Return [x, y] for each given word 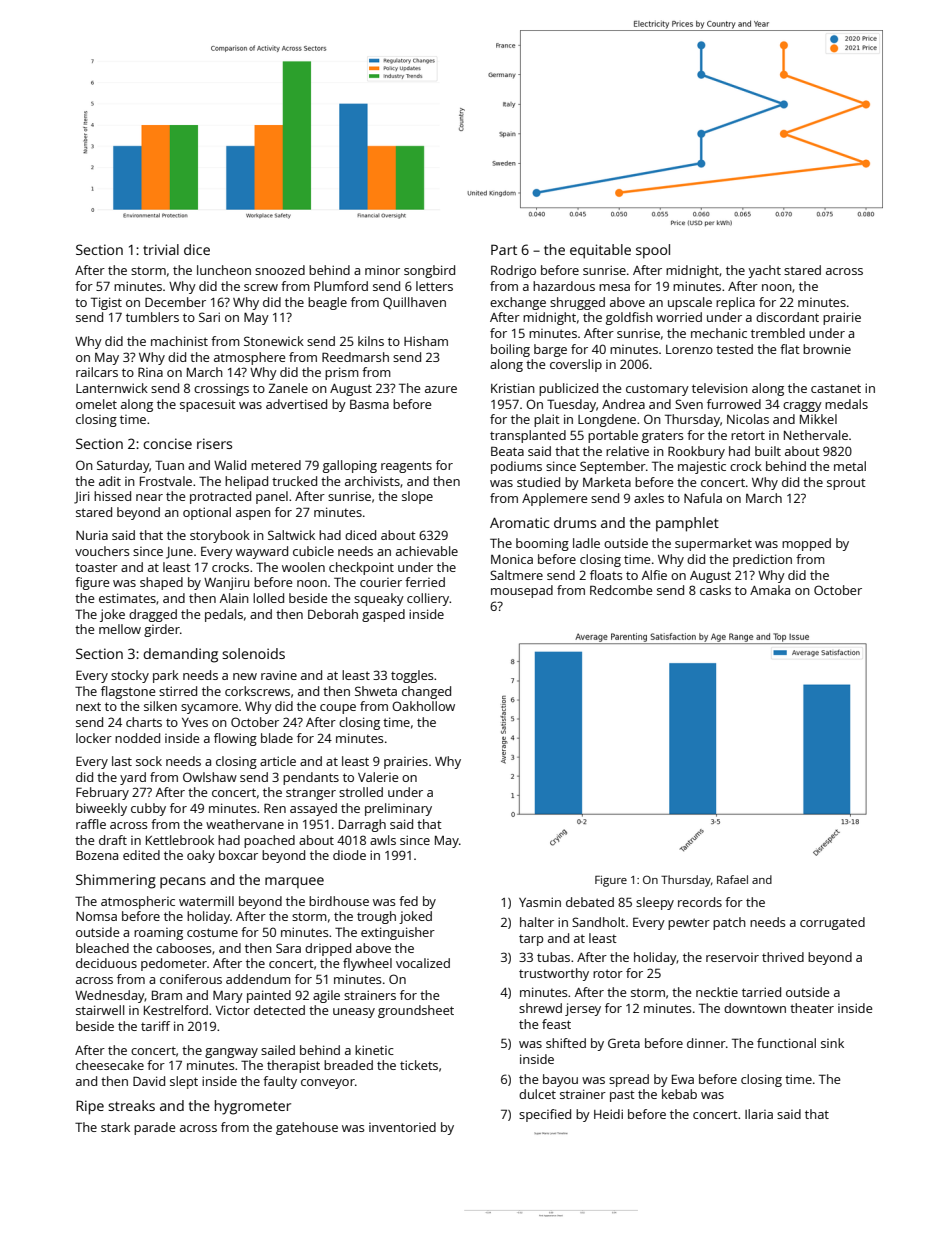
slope [417, 497]
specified [545, 1115]
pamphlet [687, 524]
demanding [180, 655]
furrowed [734, 404]
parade [154, 1128]
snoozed [280, 270]
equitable [600, 251]
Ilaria [759, 1114]
